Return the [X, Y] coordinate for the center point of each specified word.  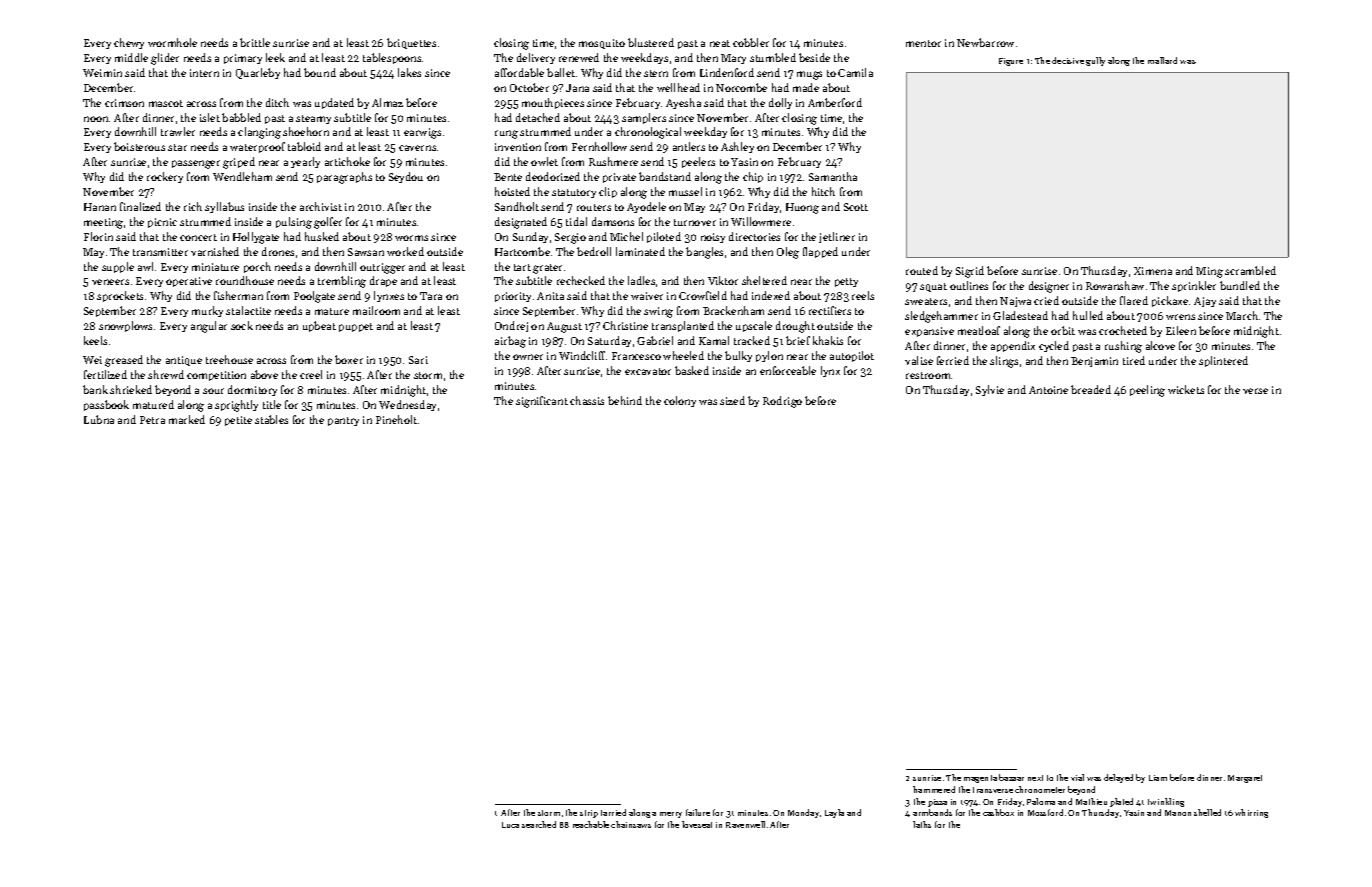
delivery [536, 58]
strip [589, 814]
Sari [418, 360]
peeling [1147, 391]
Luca [510, 825]
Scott [856, 207]
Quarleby [258, 73]
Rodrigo [782, 402]
